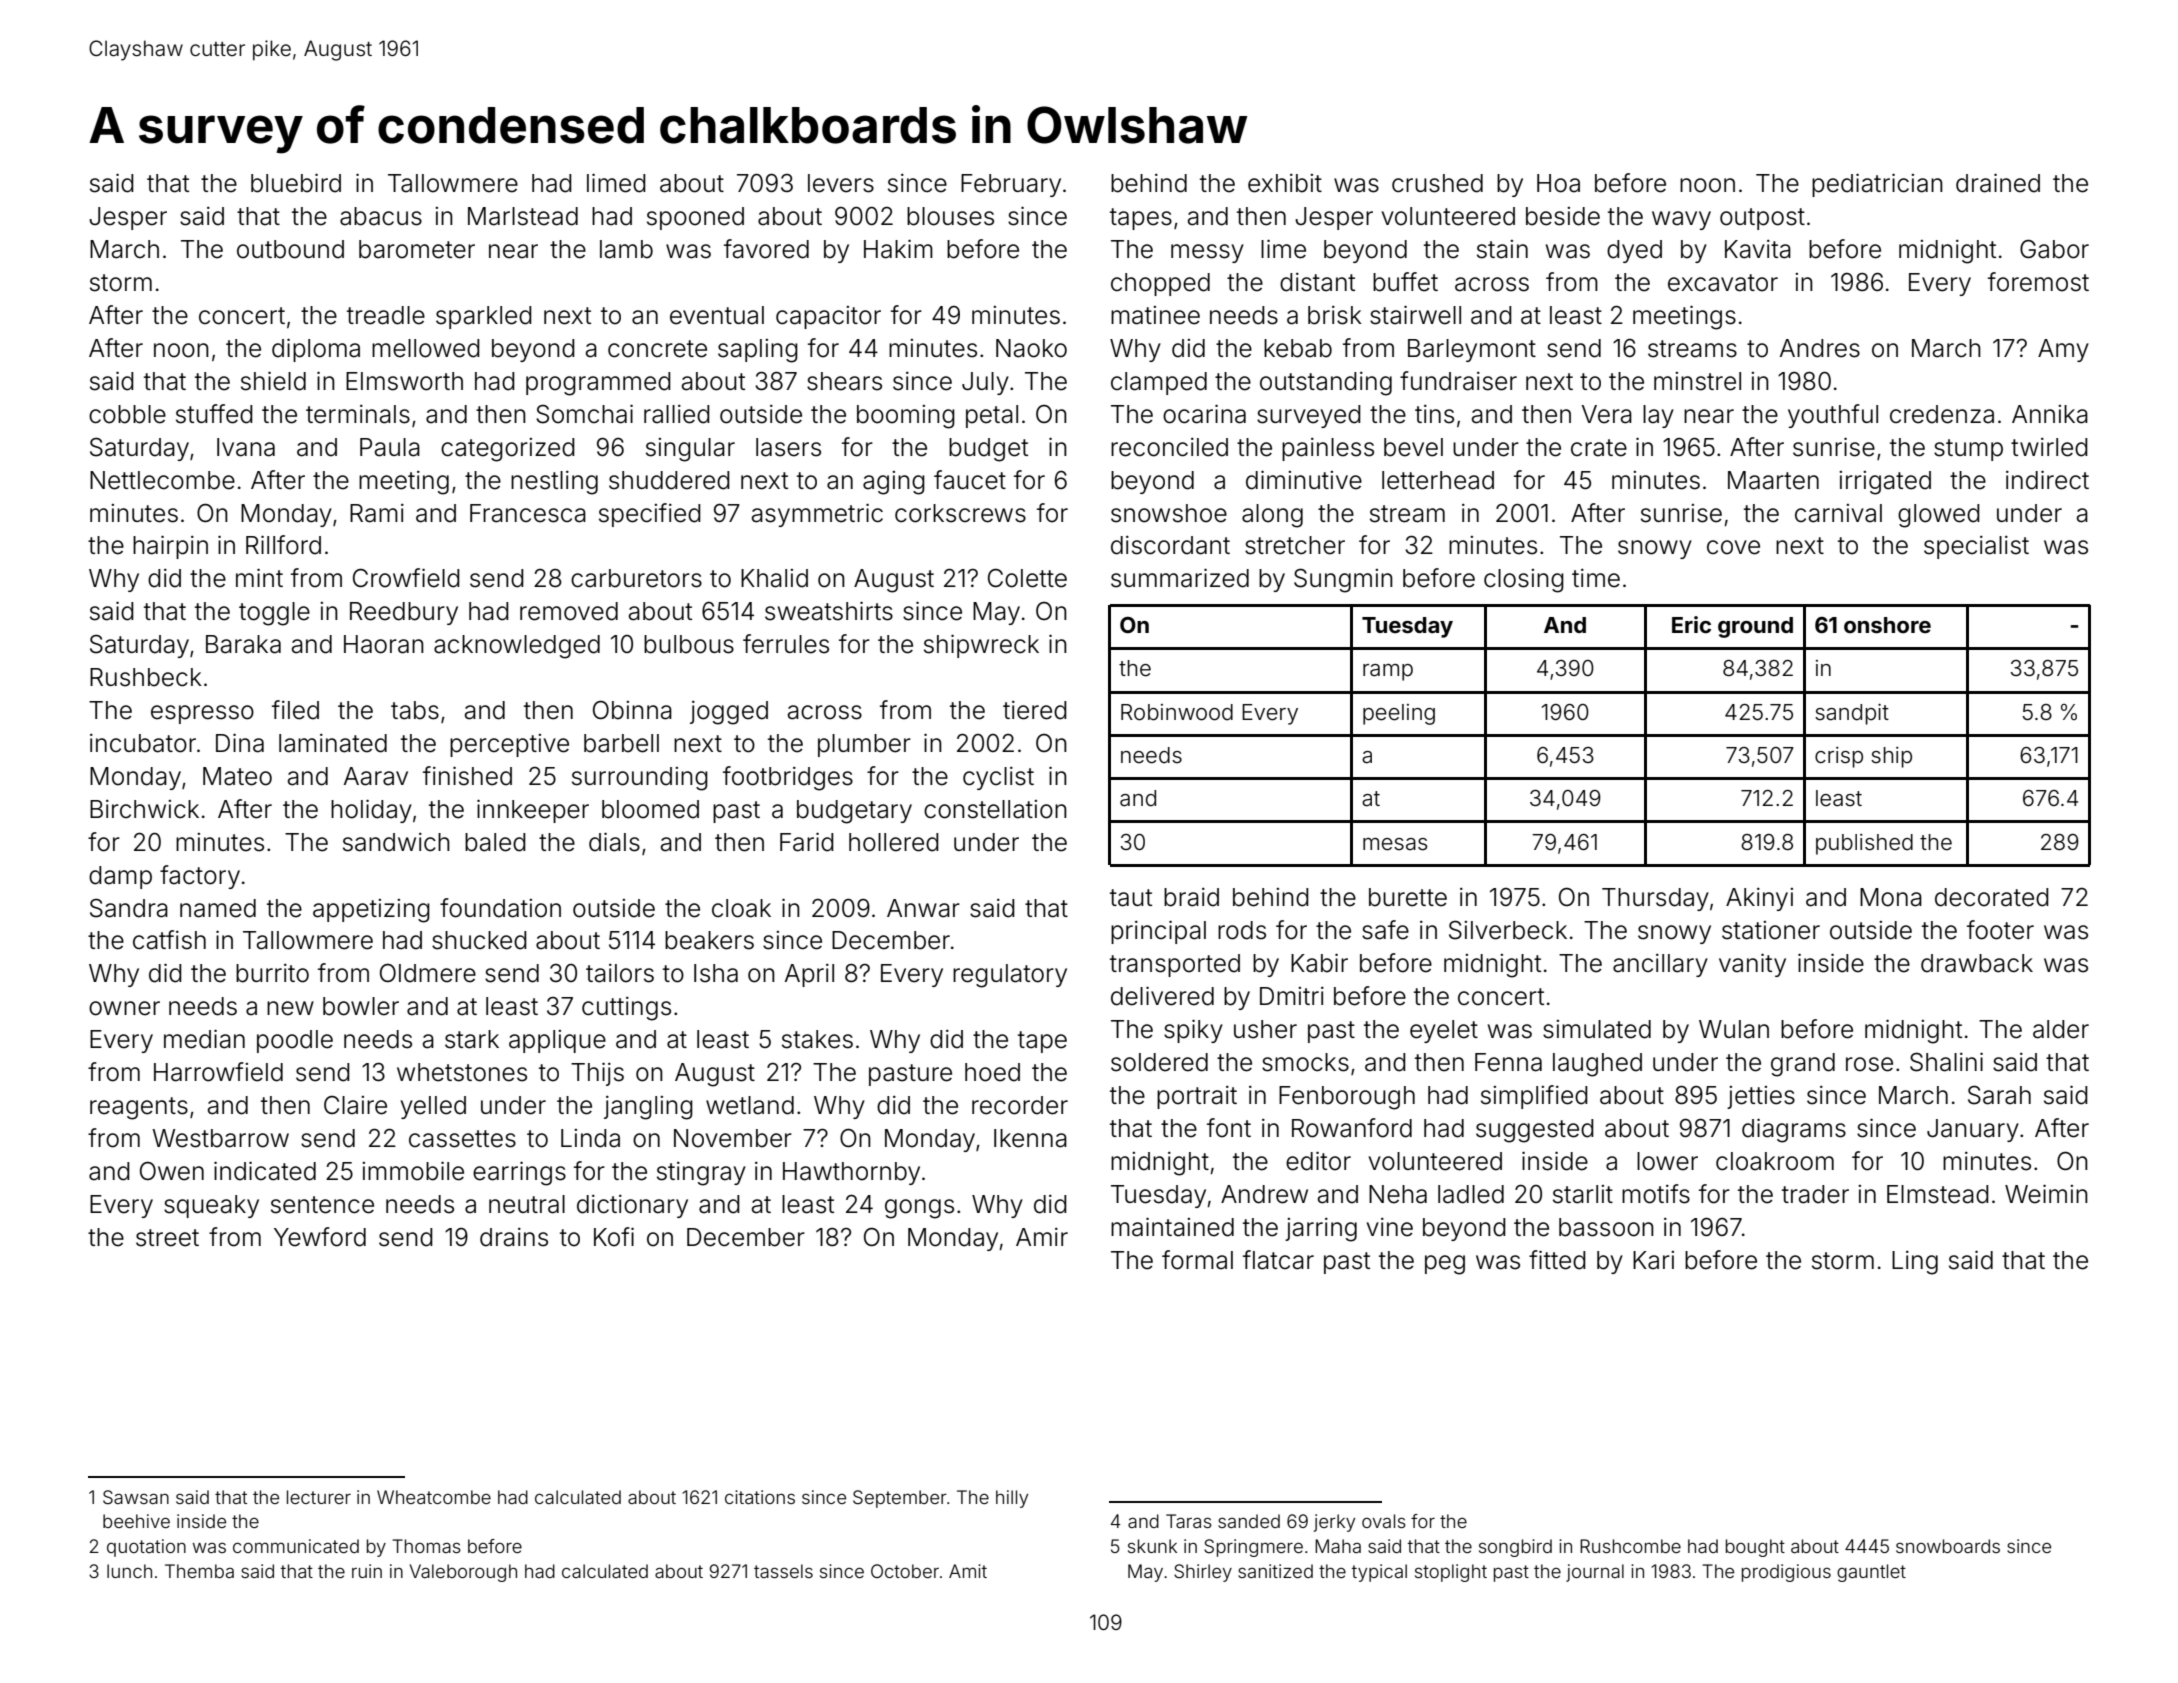  What do you see at coordinates (783, 1571) in the document?
I see `tassels` at bounding box center [783, 1571].
